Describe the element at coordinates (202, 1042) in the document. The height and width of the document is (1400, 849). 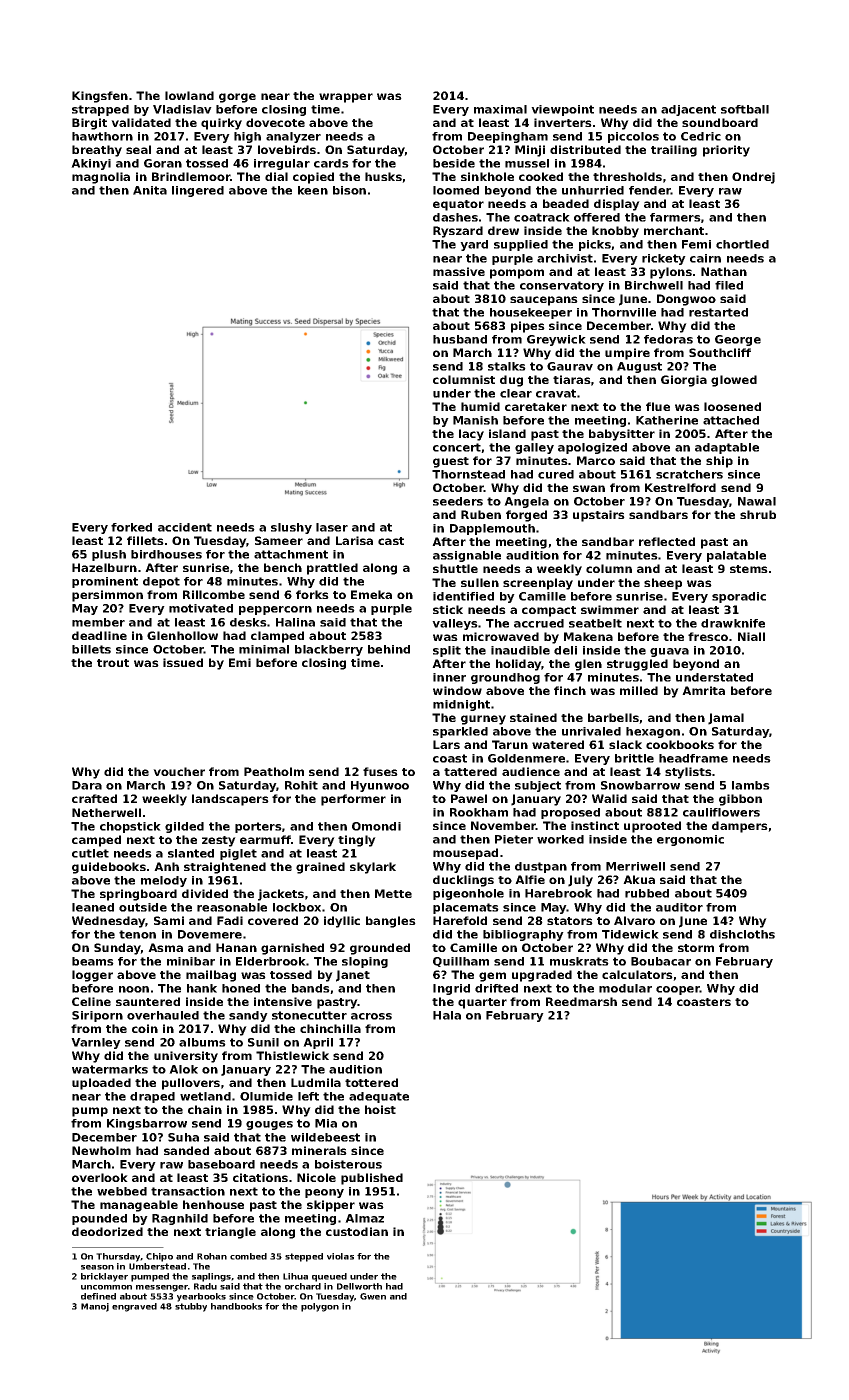
I see `albums` at that location.
